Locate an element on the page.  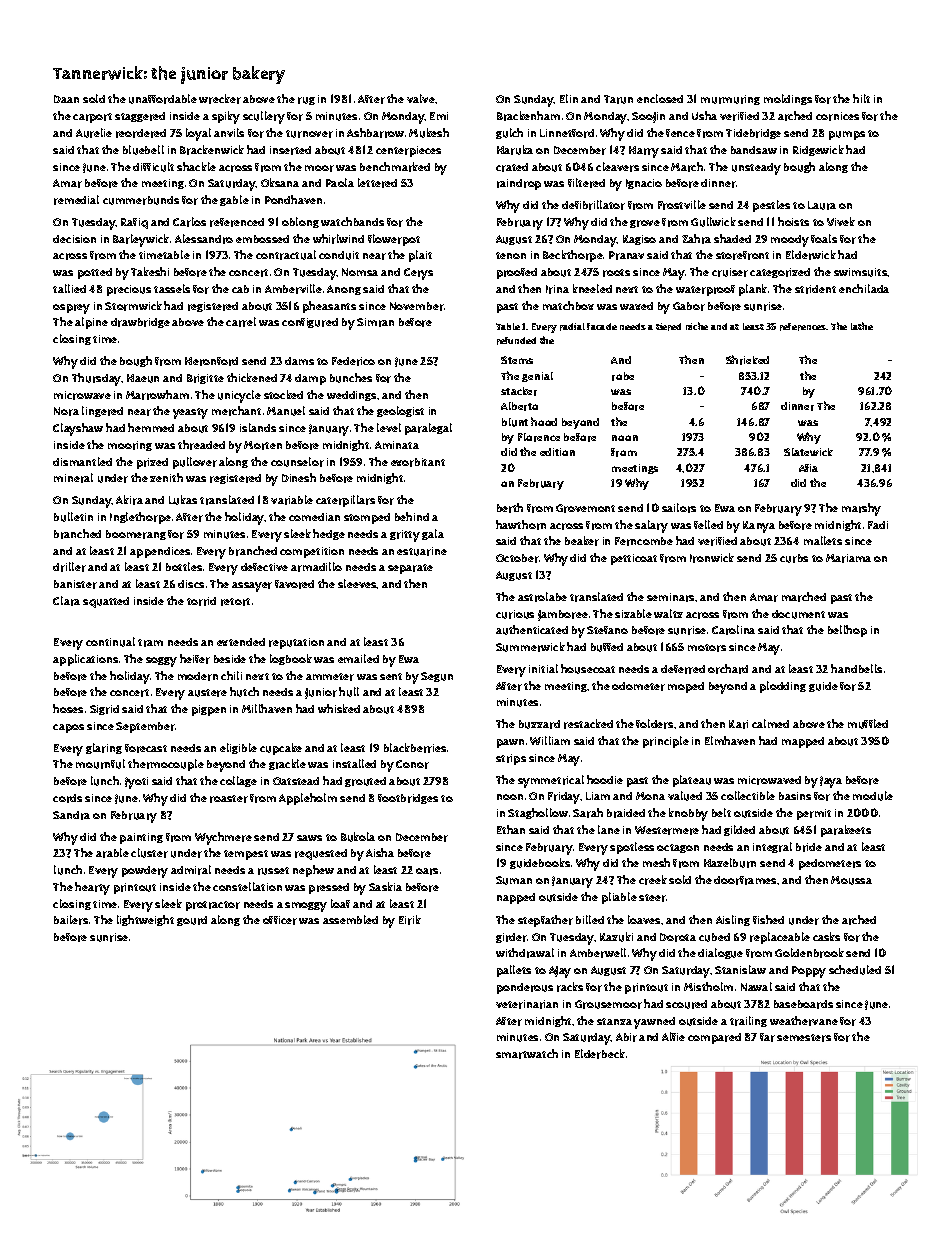
genial is located at coordinates (537, 377).
